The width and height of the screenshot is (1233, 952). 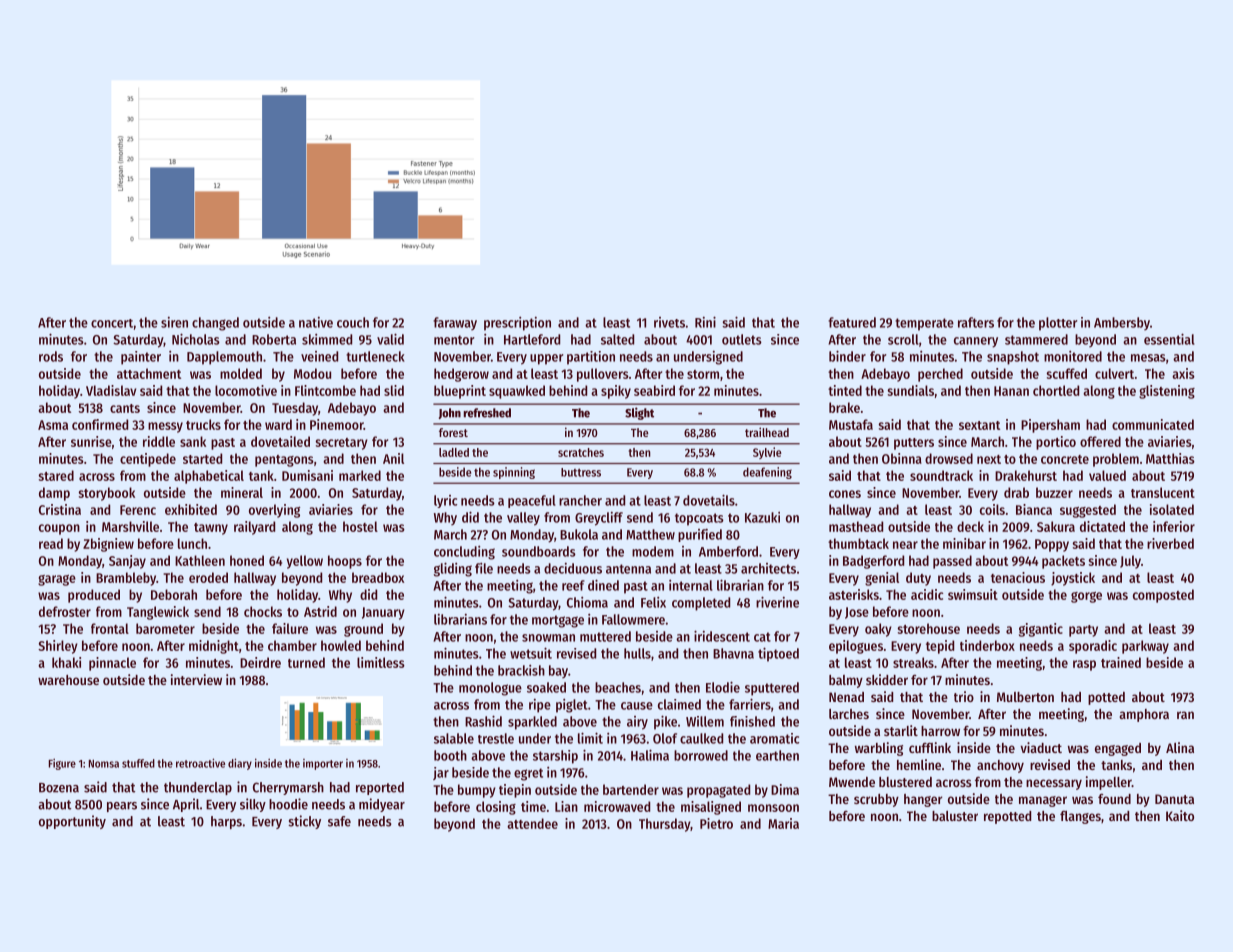 What do you see at coordinates (72, 822) in the screenshot?
I see `opportunity` at bounding box center [72, 822].
